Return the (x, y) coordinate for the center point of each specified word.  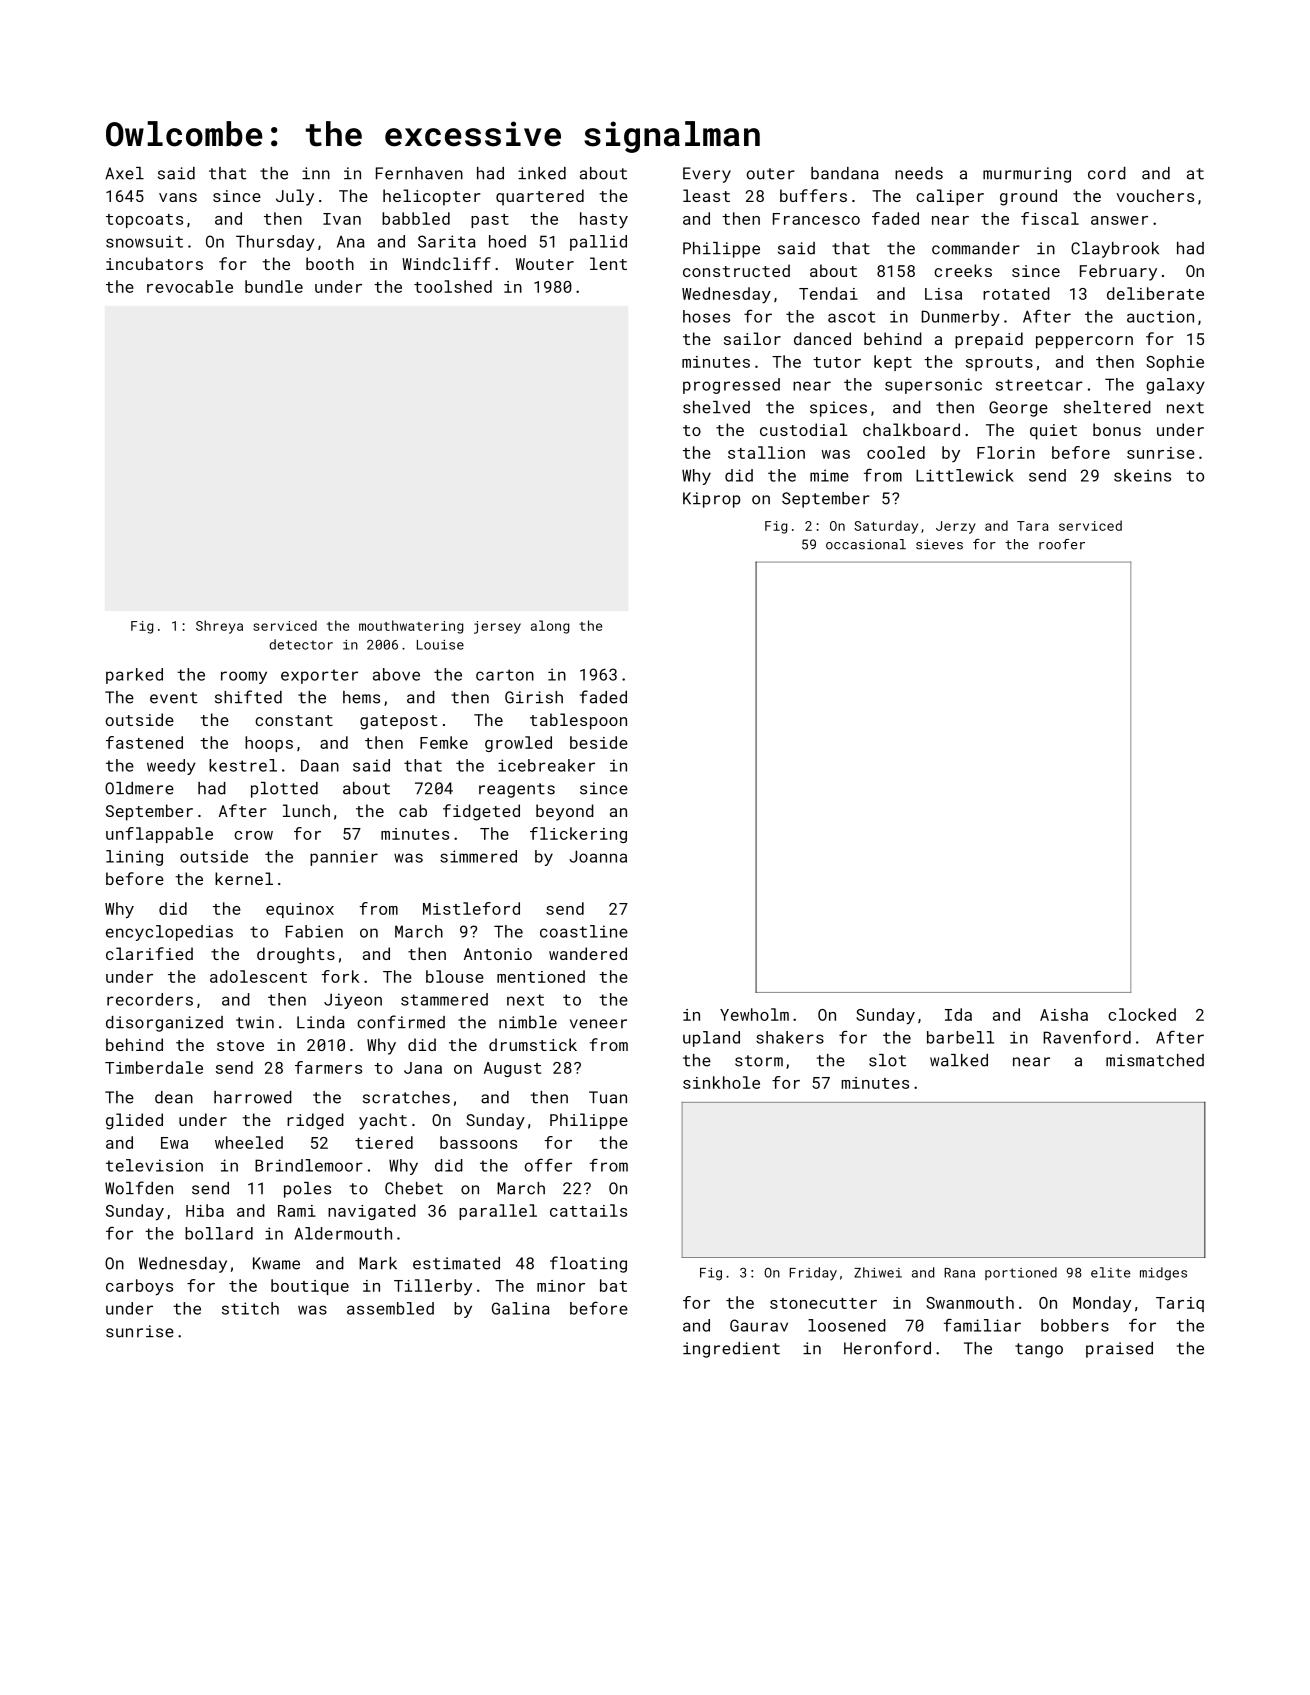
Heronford (887, 1348)
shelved (716, 407)
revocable (190, 286)
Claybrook (1115, 250)
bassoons (478, 1142)
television (154, 1165)
